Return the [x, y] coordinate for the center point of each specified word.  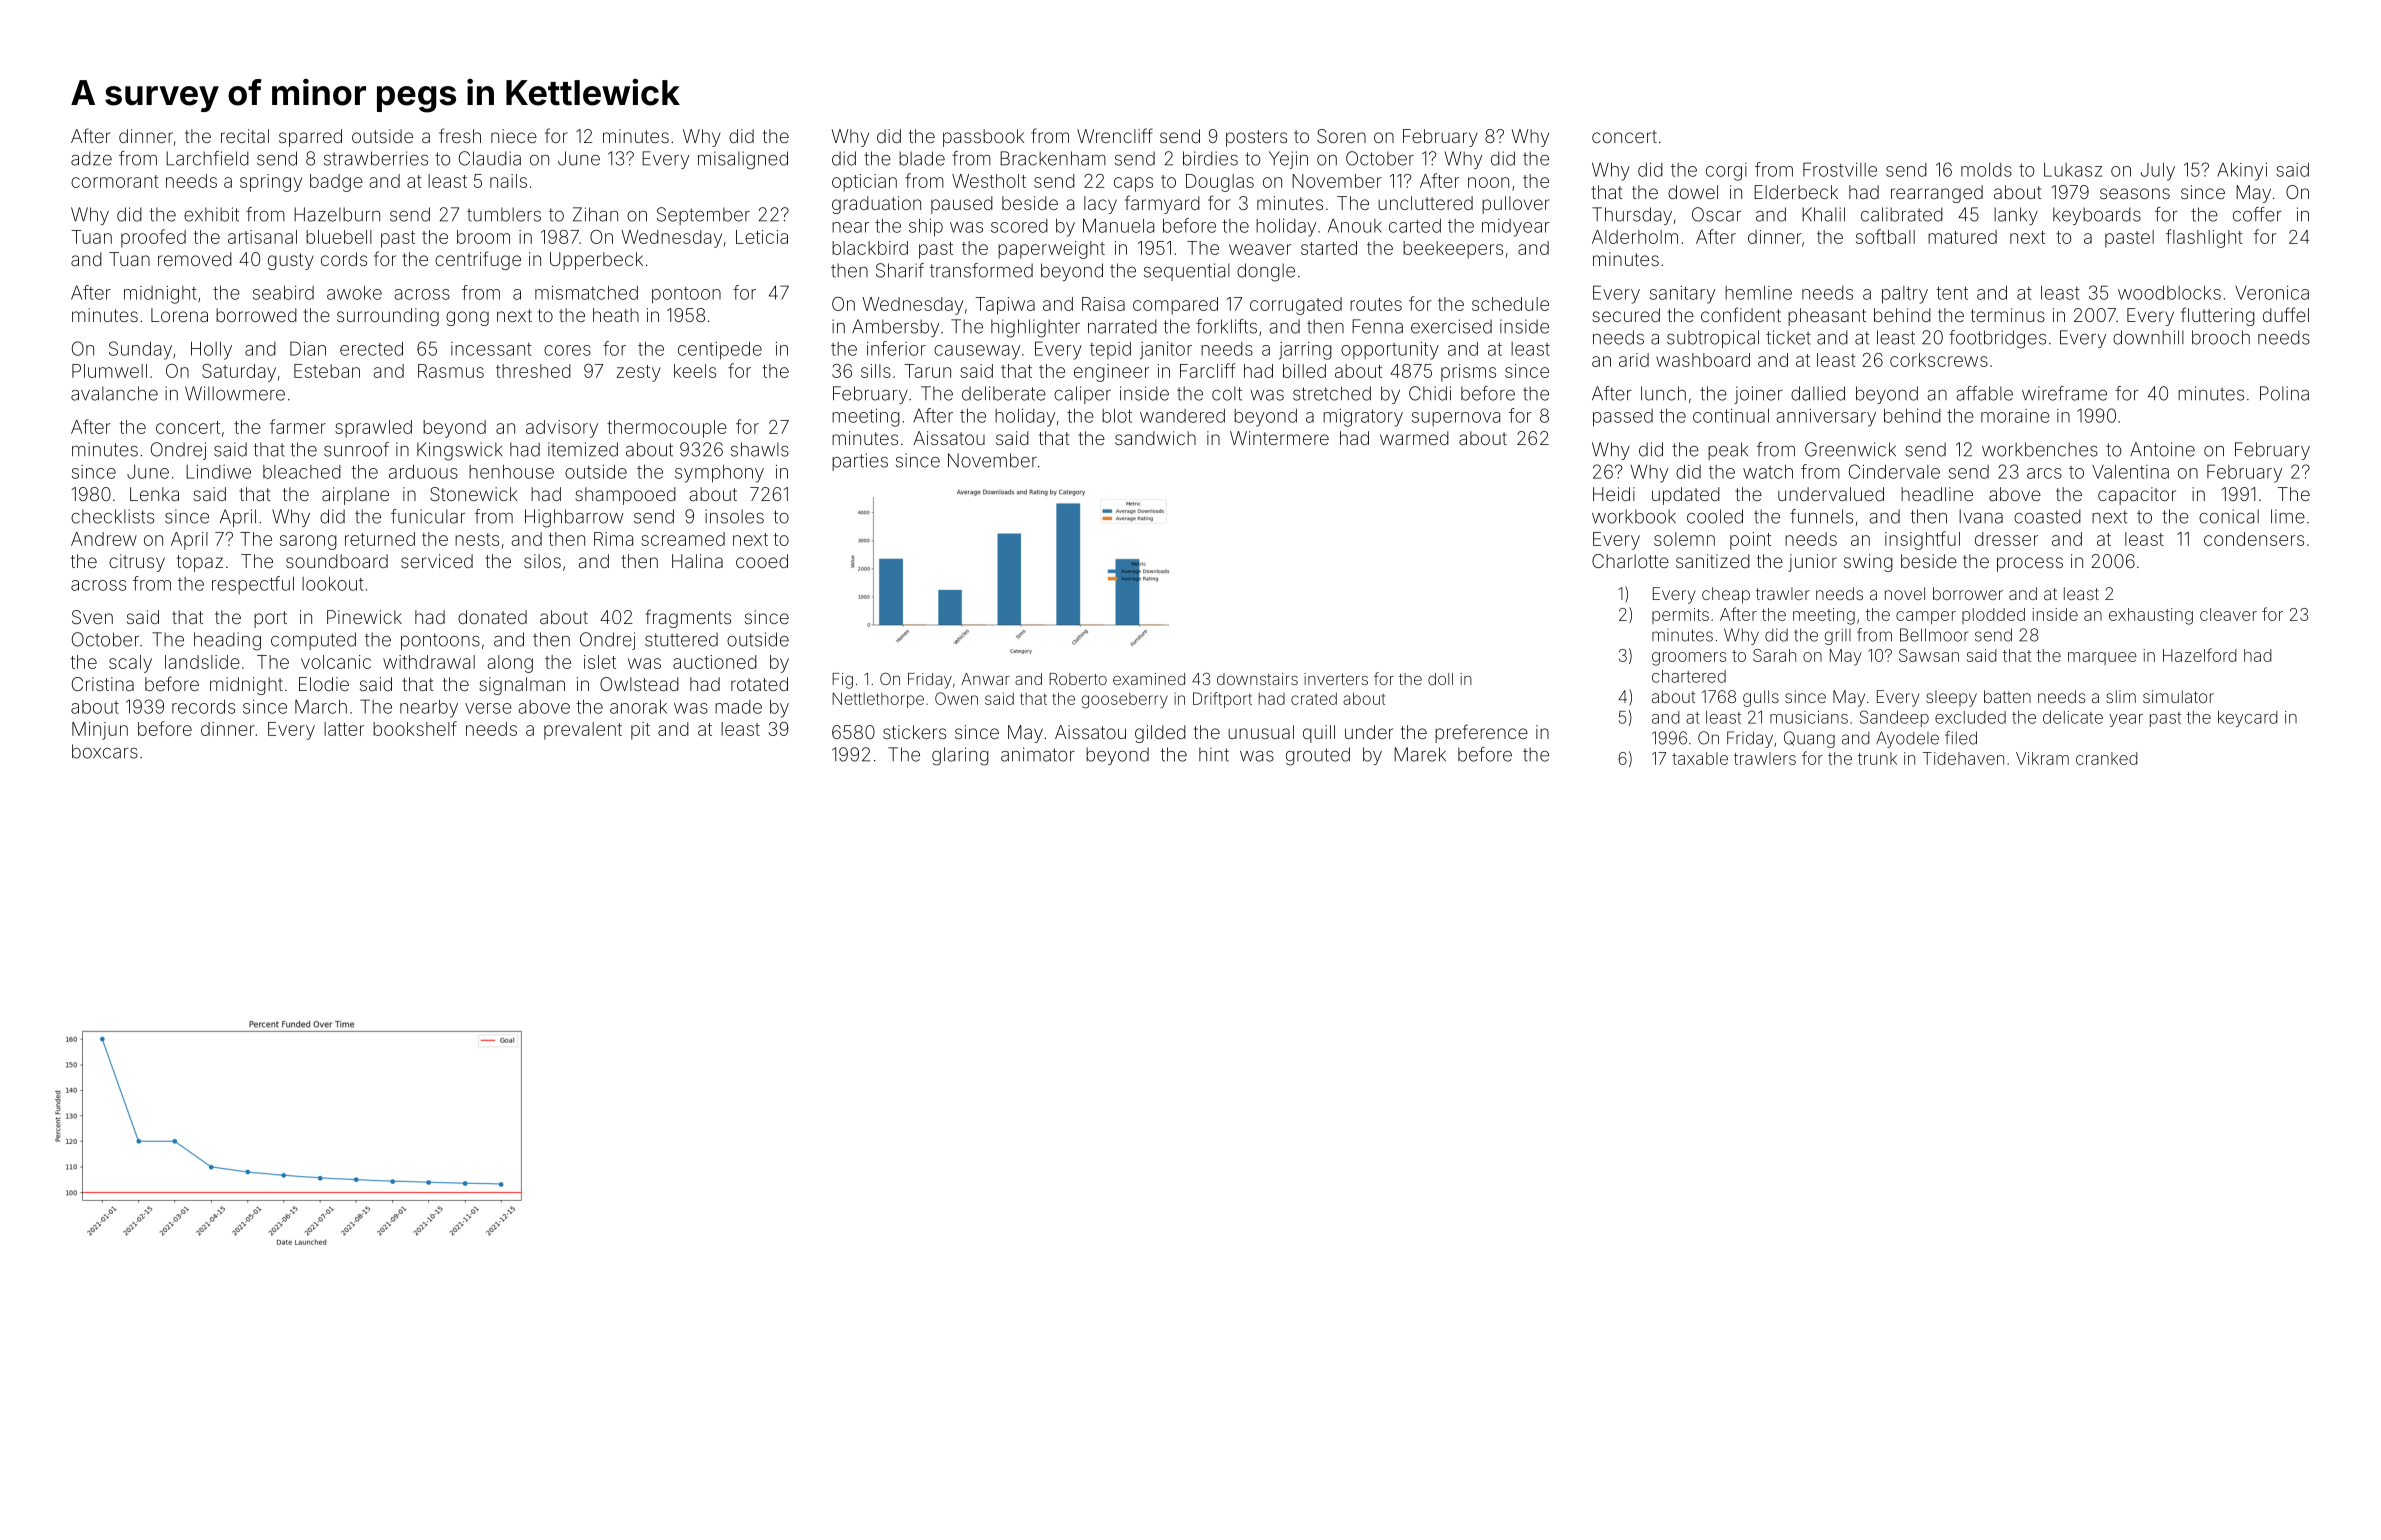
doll [1440, 679]
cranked [2107, 758]
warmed [1414, 438]
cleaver [2228, 614]
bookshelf [415, 728]
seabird [283, 293]
